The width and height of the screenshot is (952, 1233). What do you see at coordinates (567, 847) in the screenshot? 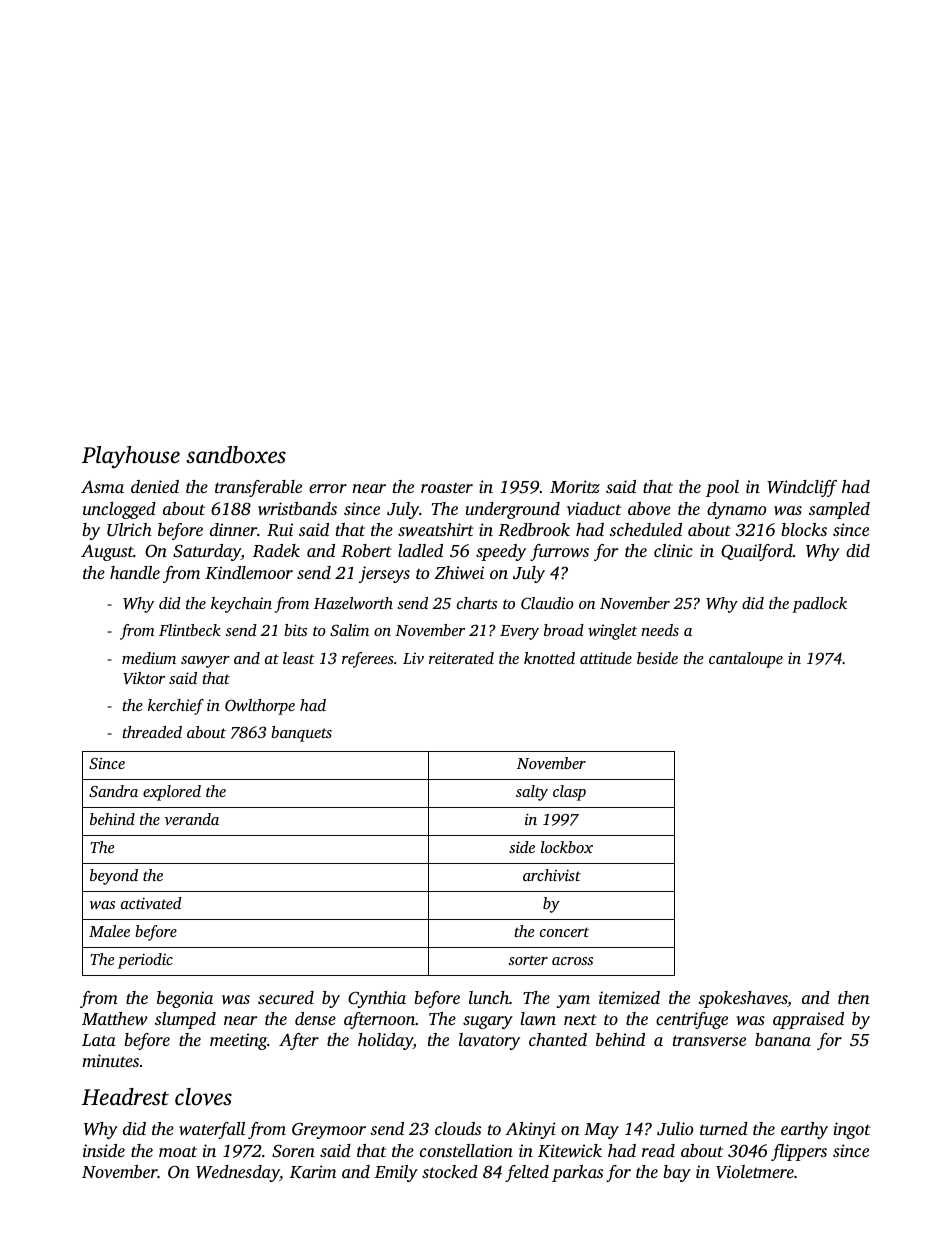
I see `lockbox` at bounding box center [567, 847].
